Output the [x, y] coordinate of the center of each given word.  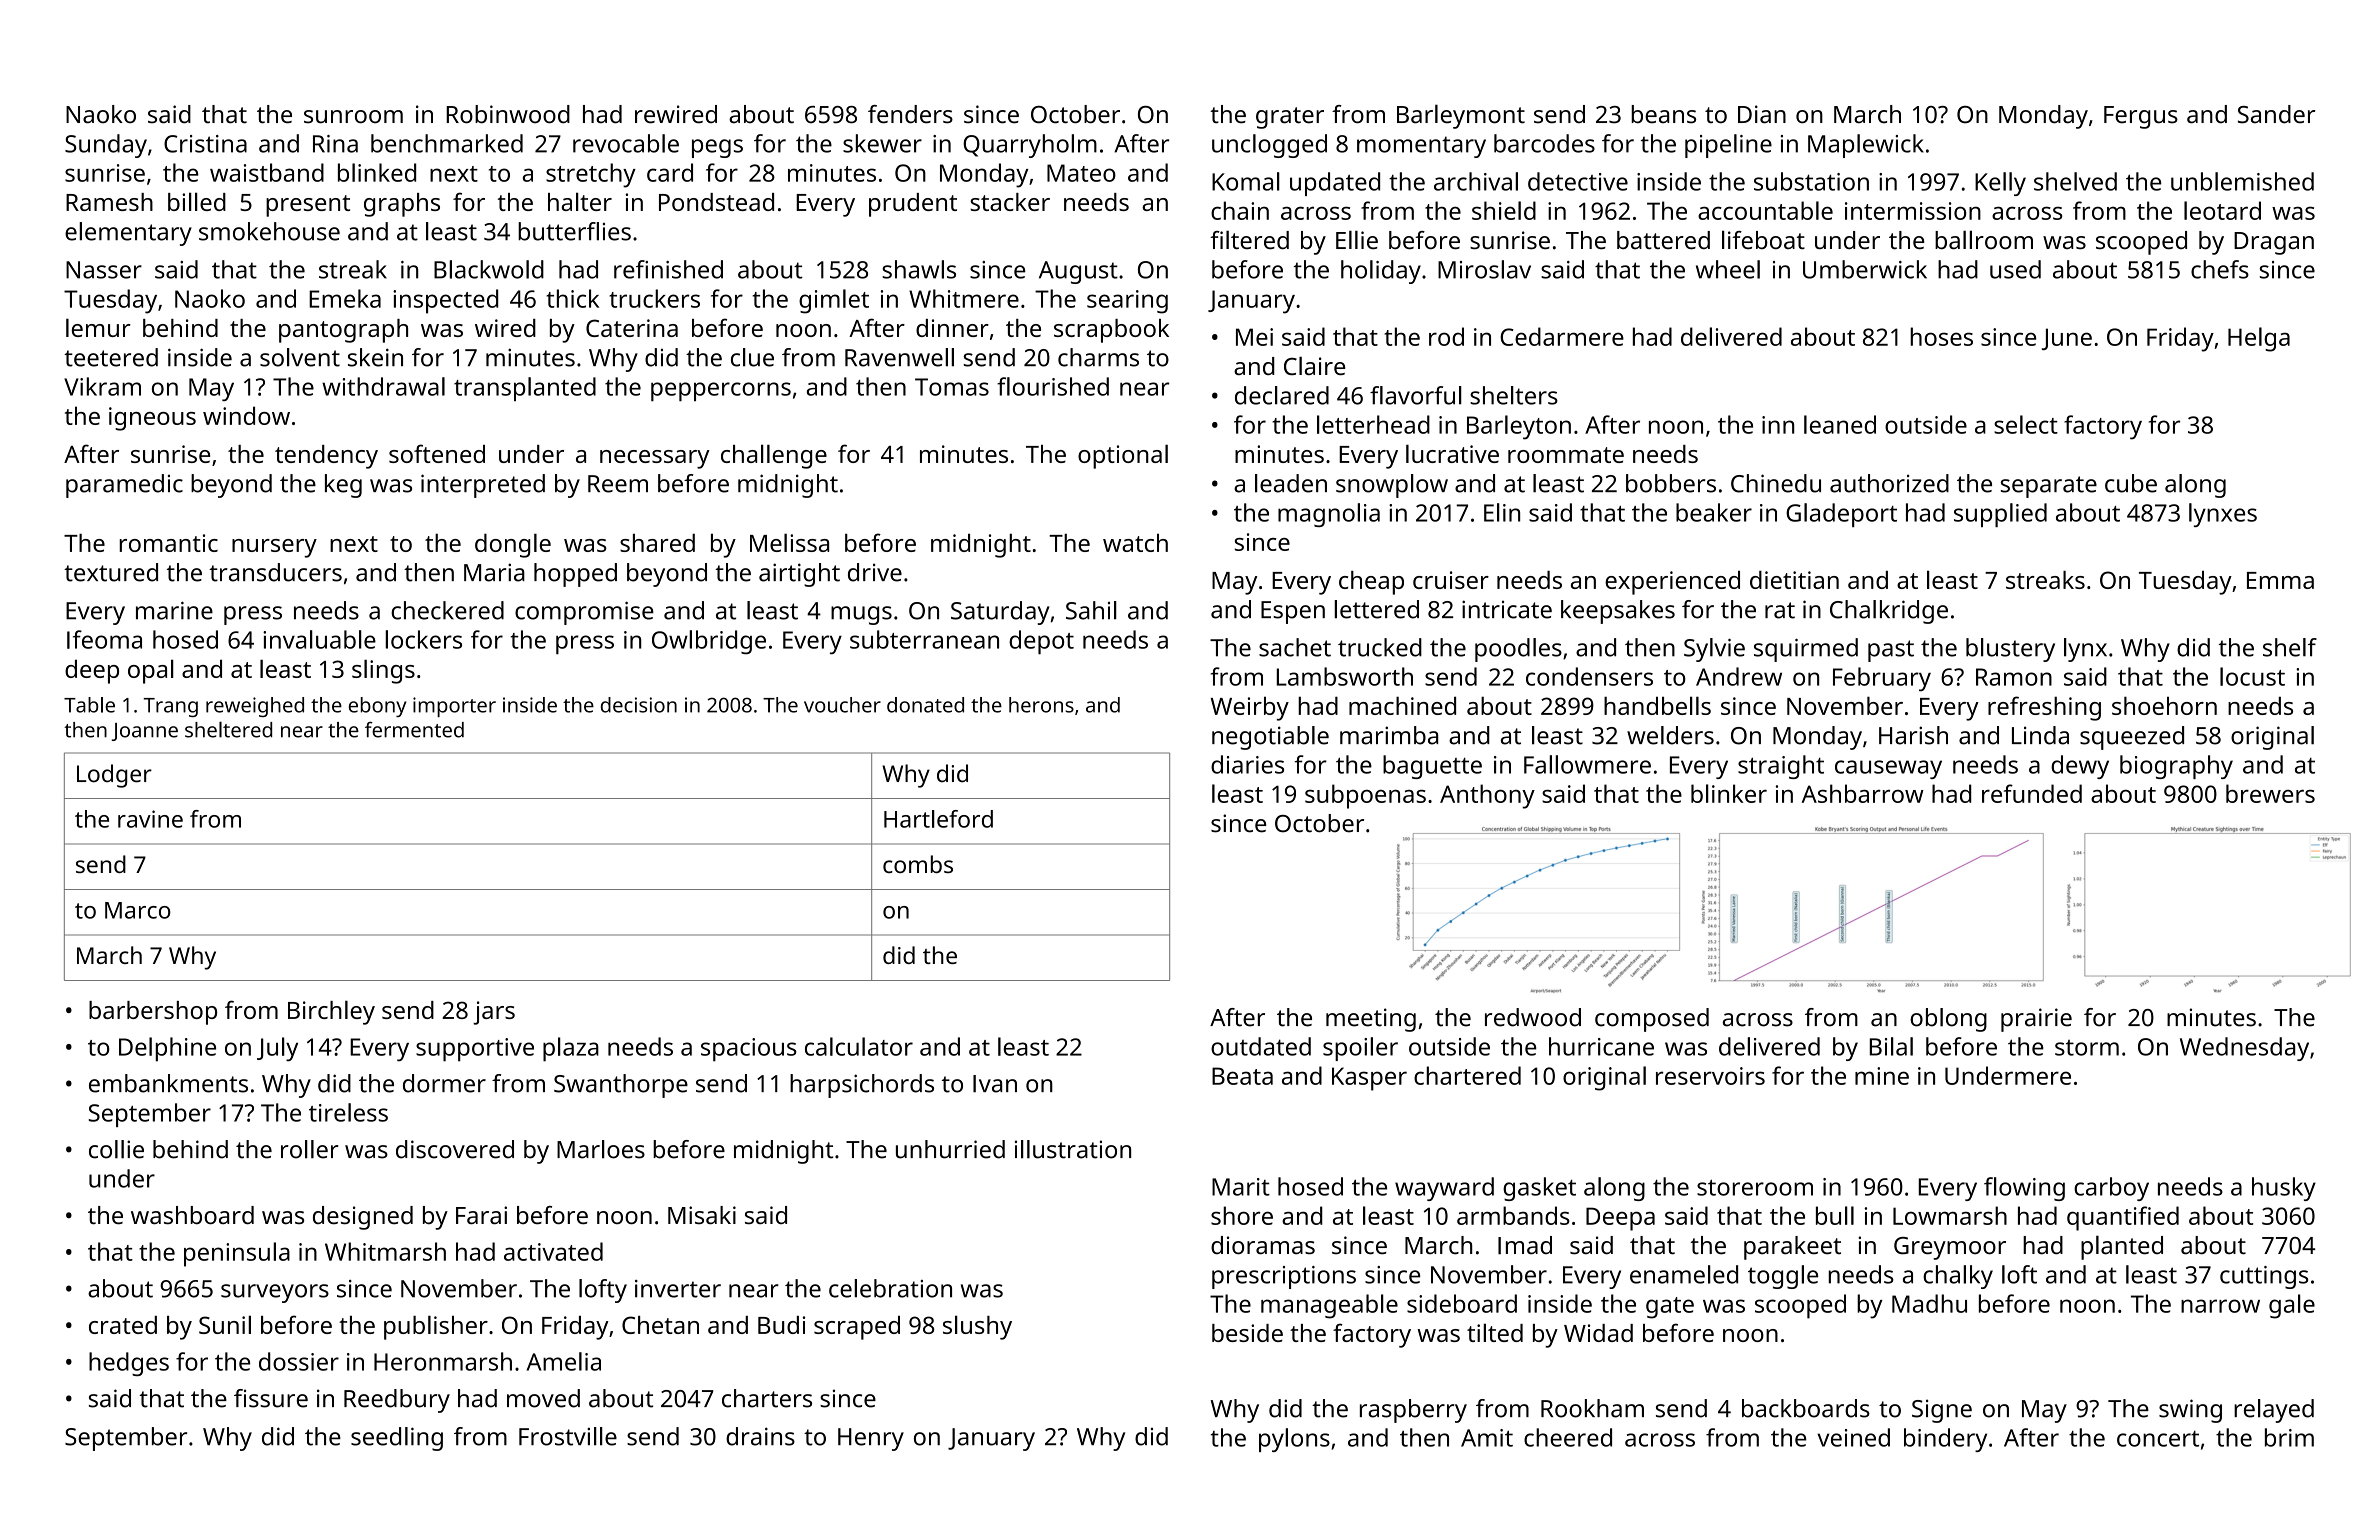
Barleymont [1461, 116]
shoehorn [2164, 706]
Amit [1487, 1438]
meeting [1371, 1020]
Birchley [331, 1012]
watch [1135, 543]
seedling [397, 1439]
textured [111, 572]
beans [1663, 114]
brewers [2270, 793]
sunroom [353, 117]
